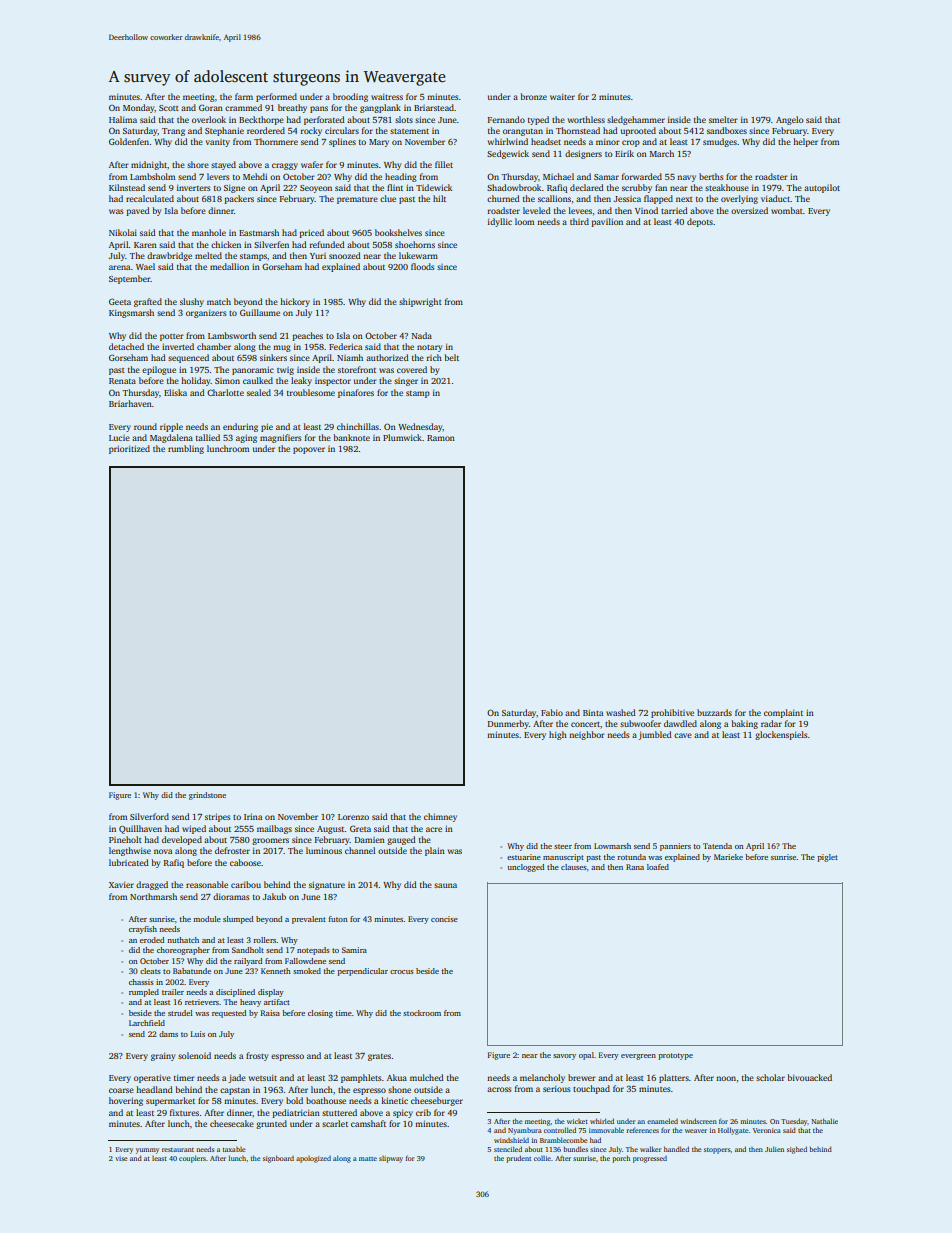 The image size is (952, 1233). What do you see at coordinates (338, 919) in the screenshot?
I see `futon` at bounding box center [338, 919].
